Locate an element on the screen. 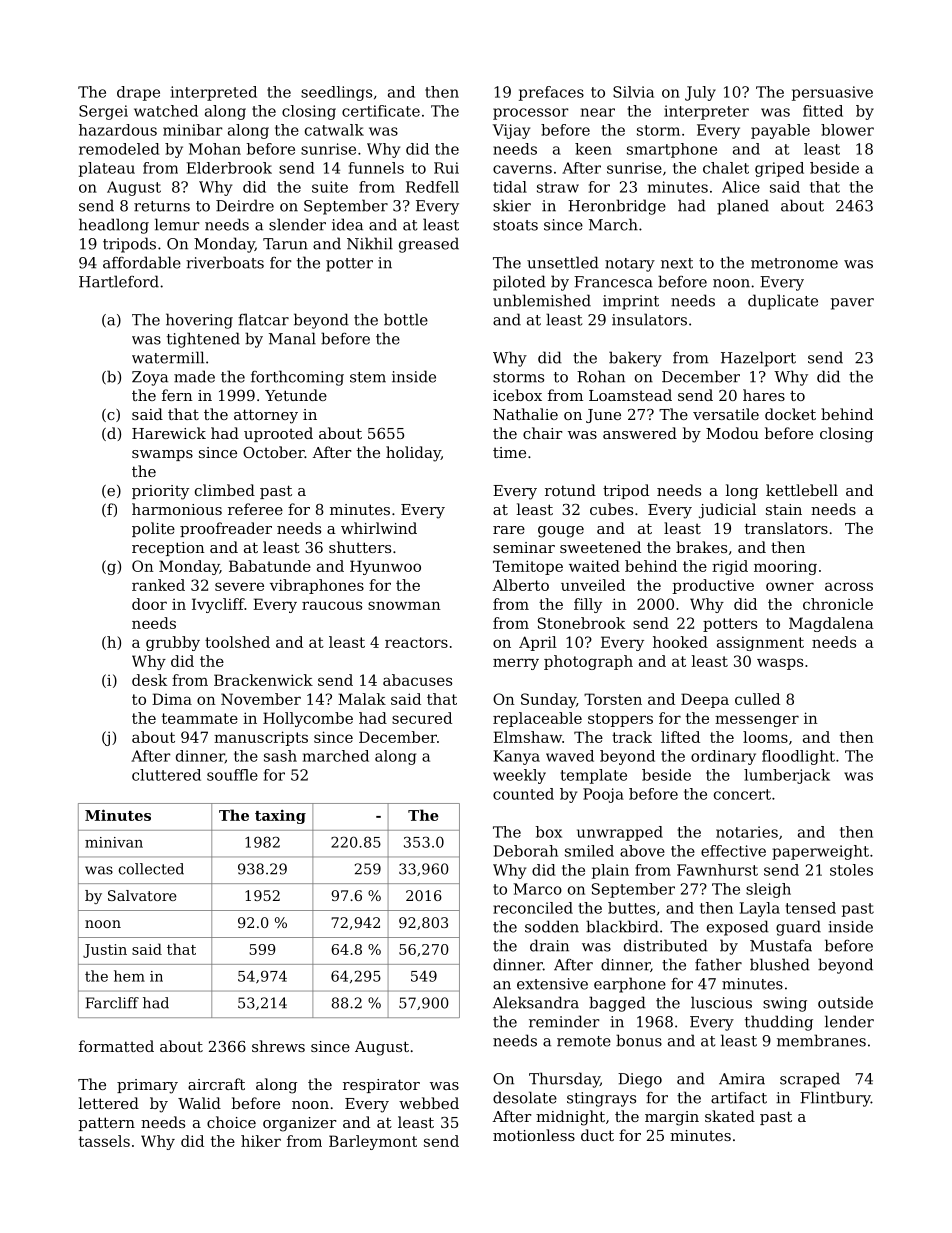 This screenshot has width=952, height=1233. prefaces is located at coordinates (551, 93).
